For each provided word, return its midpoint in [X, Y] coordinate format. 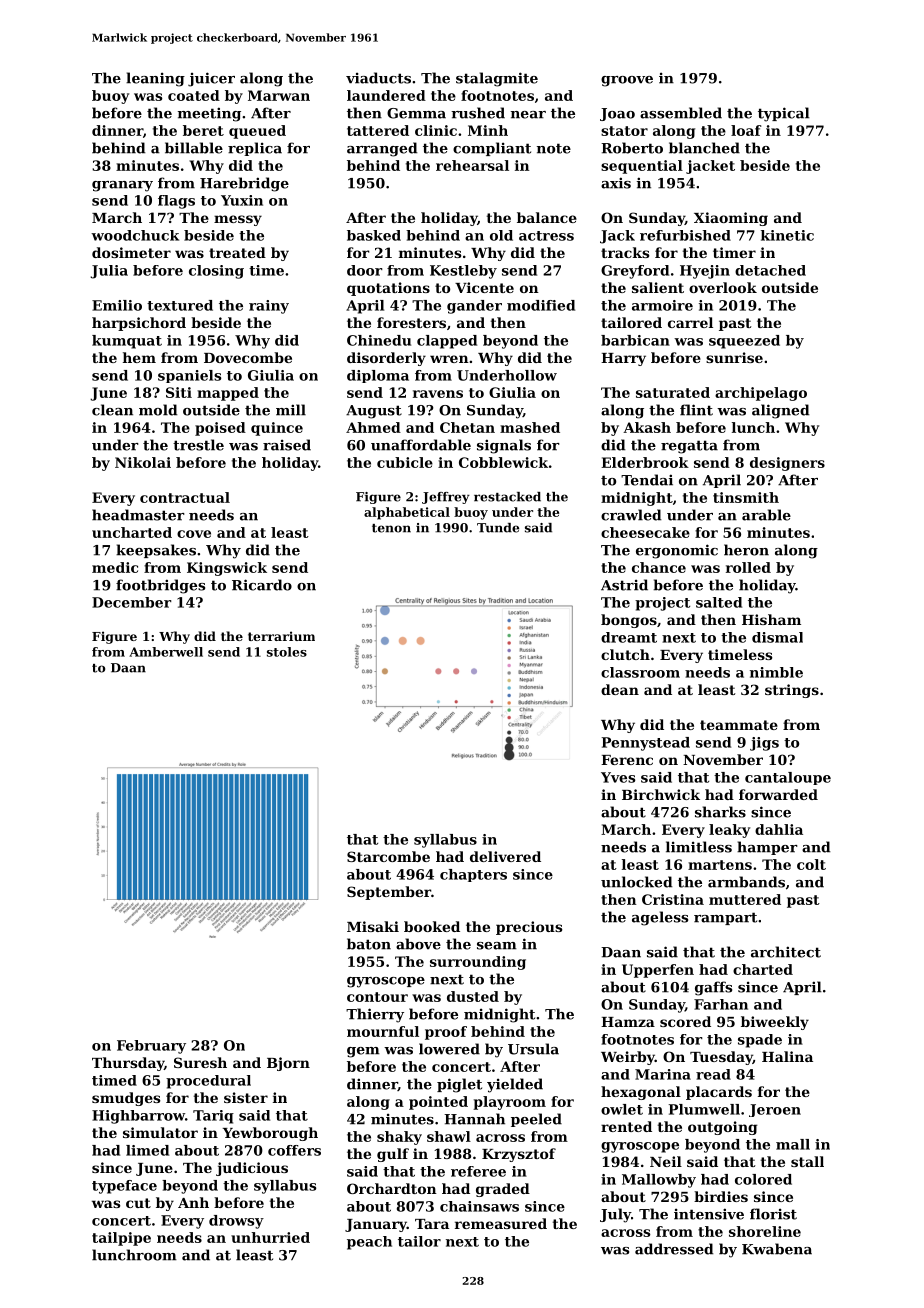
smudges [126, 1099]
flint [696, 410]
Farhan [721, 1004]
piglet [459, 1085]
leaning [155, 79]
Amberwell [166, 652]
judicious [252, 1169]
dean [620, 689]
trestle [198, 445]
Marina [663, 1074]
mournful [383, 1031]
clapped [447, 342]
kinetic [787, 235]
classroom [640, 672]
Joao [617, 114]
